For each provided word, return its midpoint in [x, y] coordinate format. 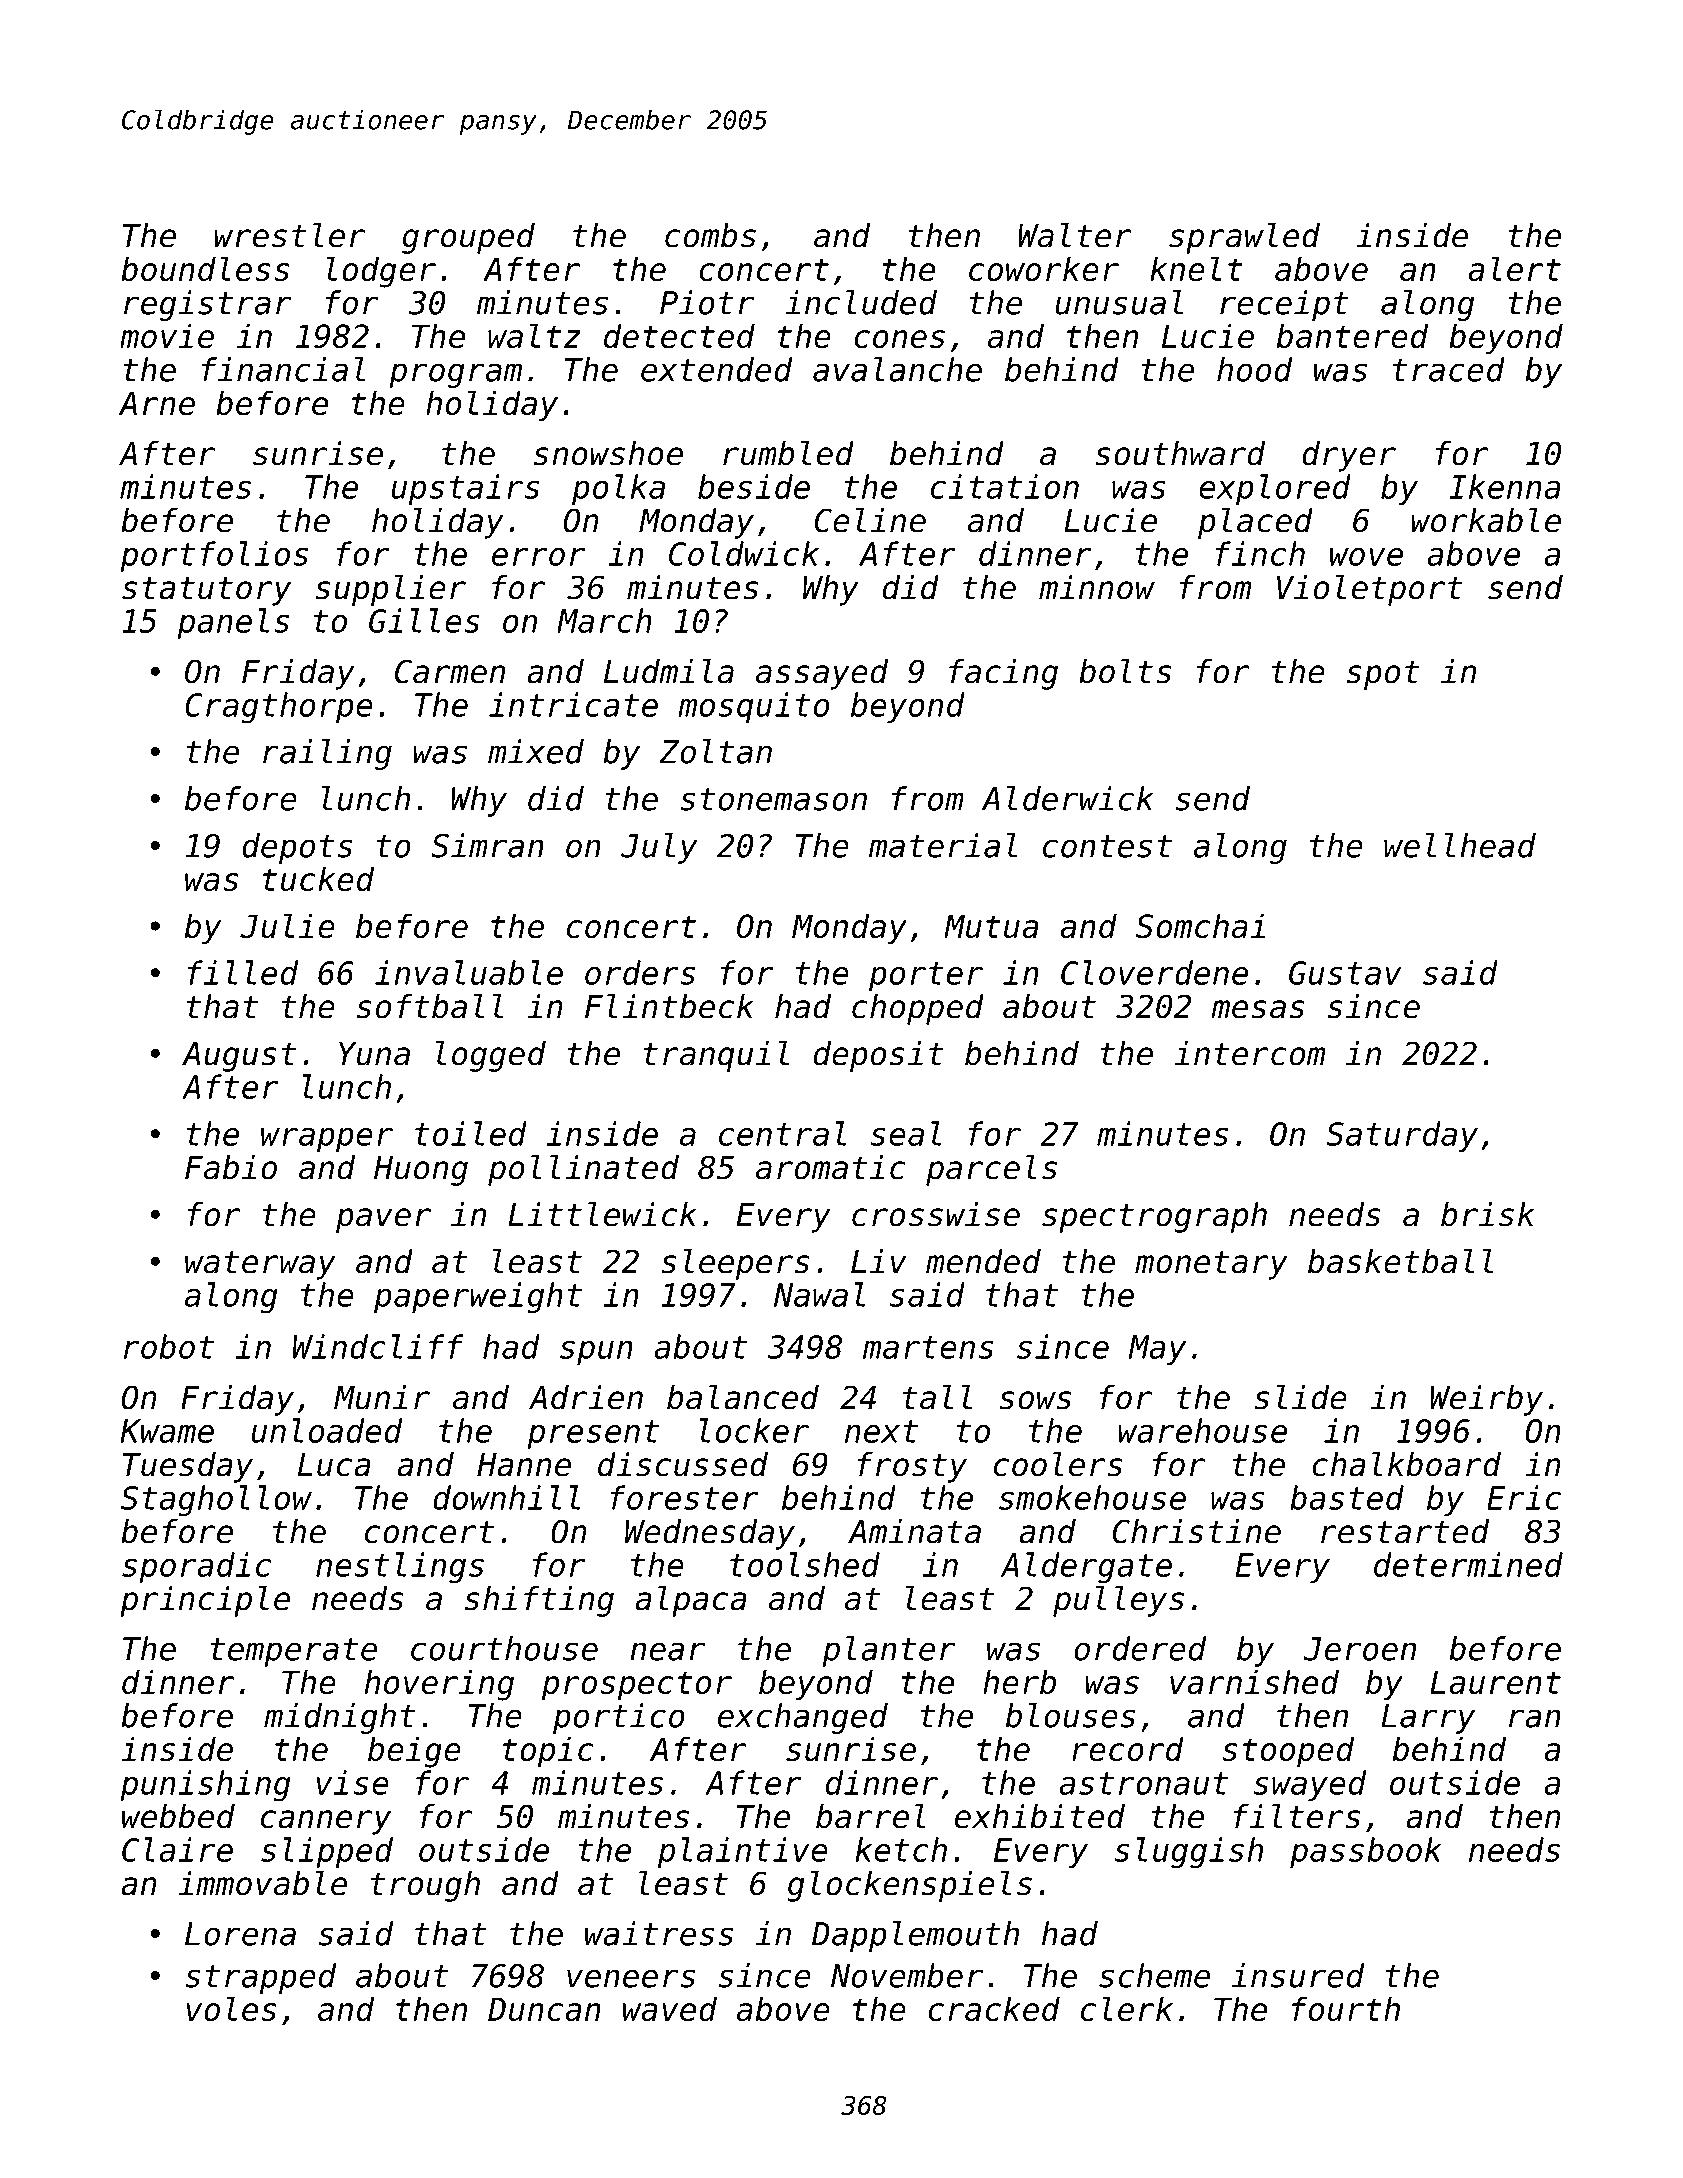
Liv [879, 1261]
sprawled [1244, 238]
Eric [1524, 1497]
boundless [205, 268]
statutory [206, 591]
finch [1260, 553]
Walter [1075, 235]
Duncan [544, 2009]
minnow [1097, 587]
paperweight [478, 1297]
